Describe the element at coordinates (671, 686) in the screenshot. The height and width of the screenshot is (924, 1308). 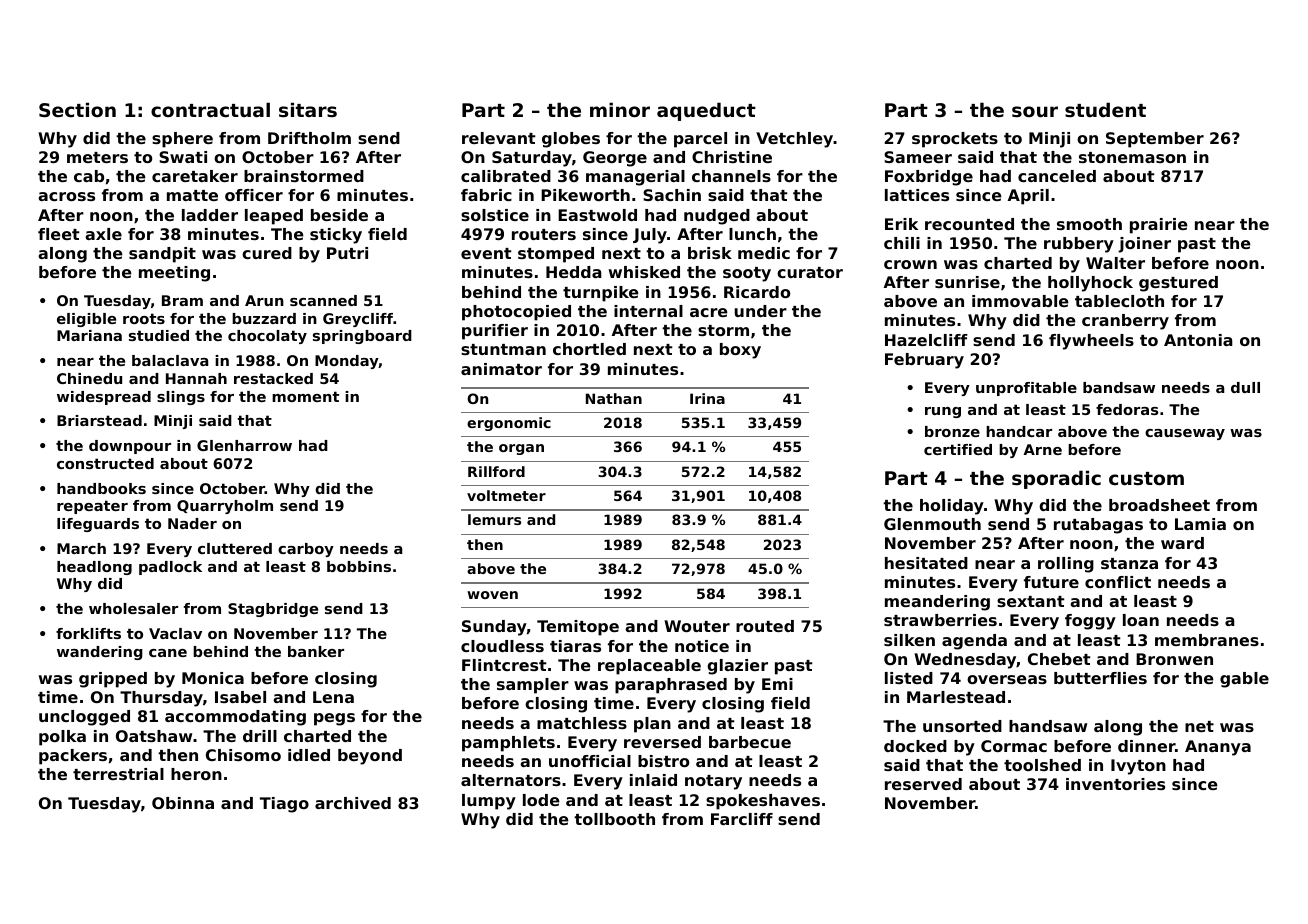
I see `paraphrased` at that location.
